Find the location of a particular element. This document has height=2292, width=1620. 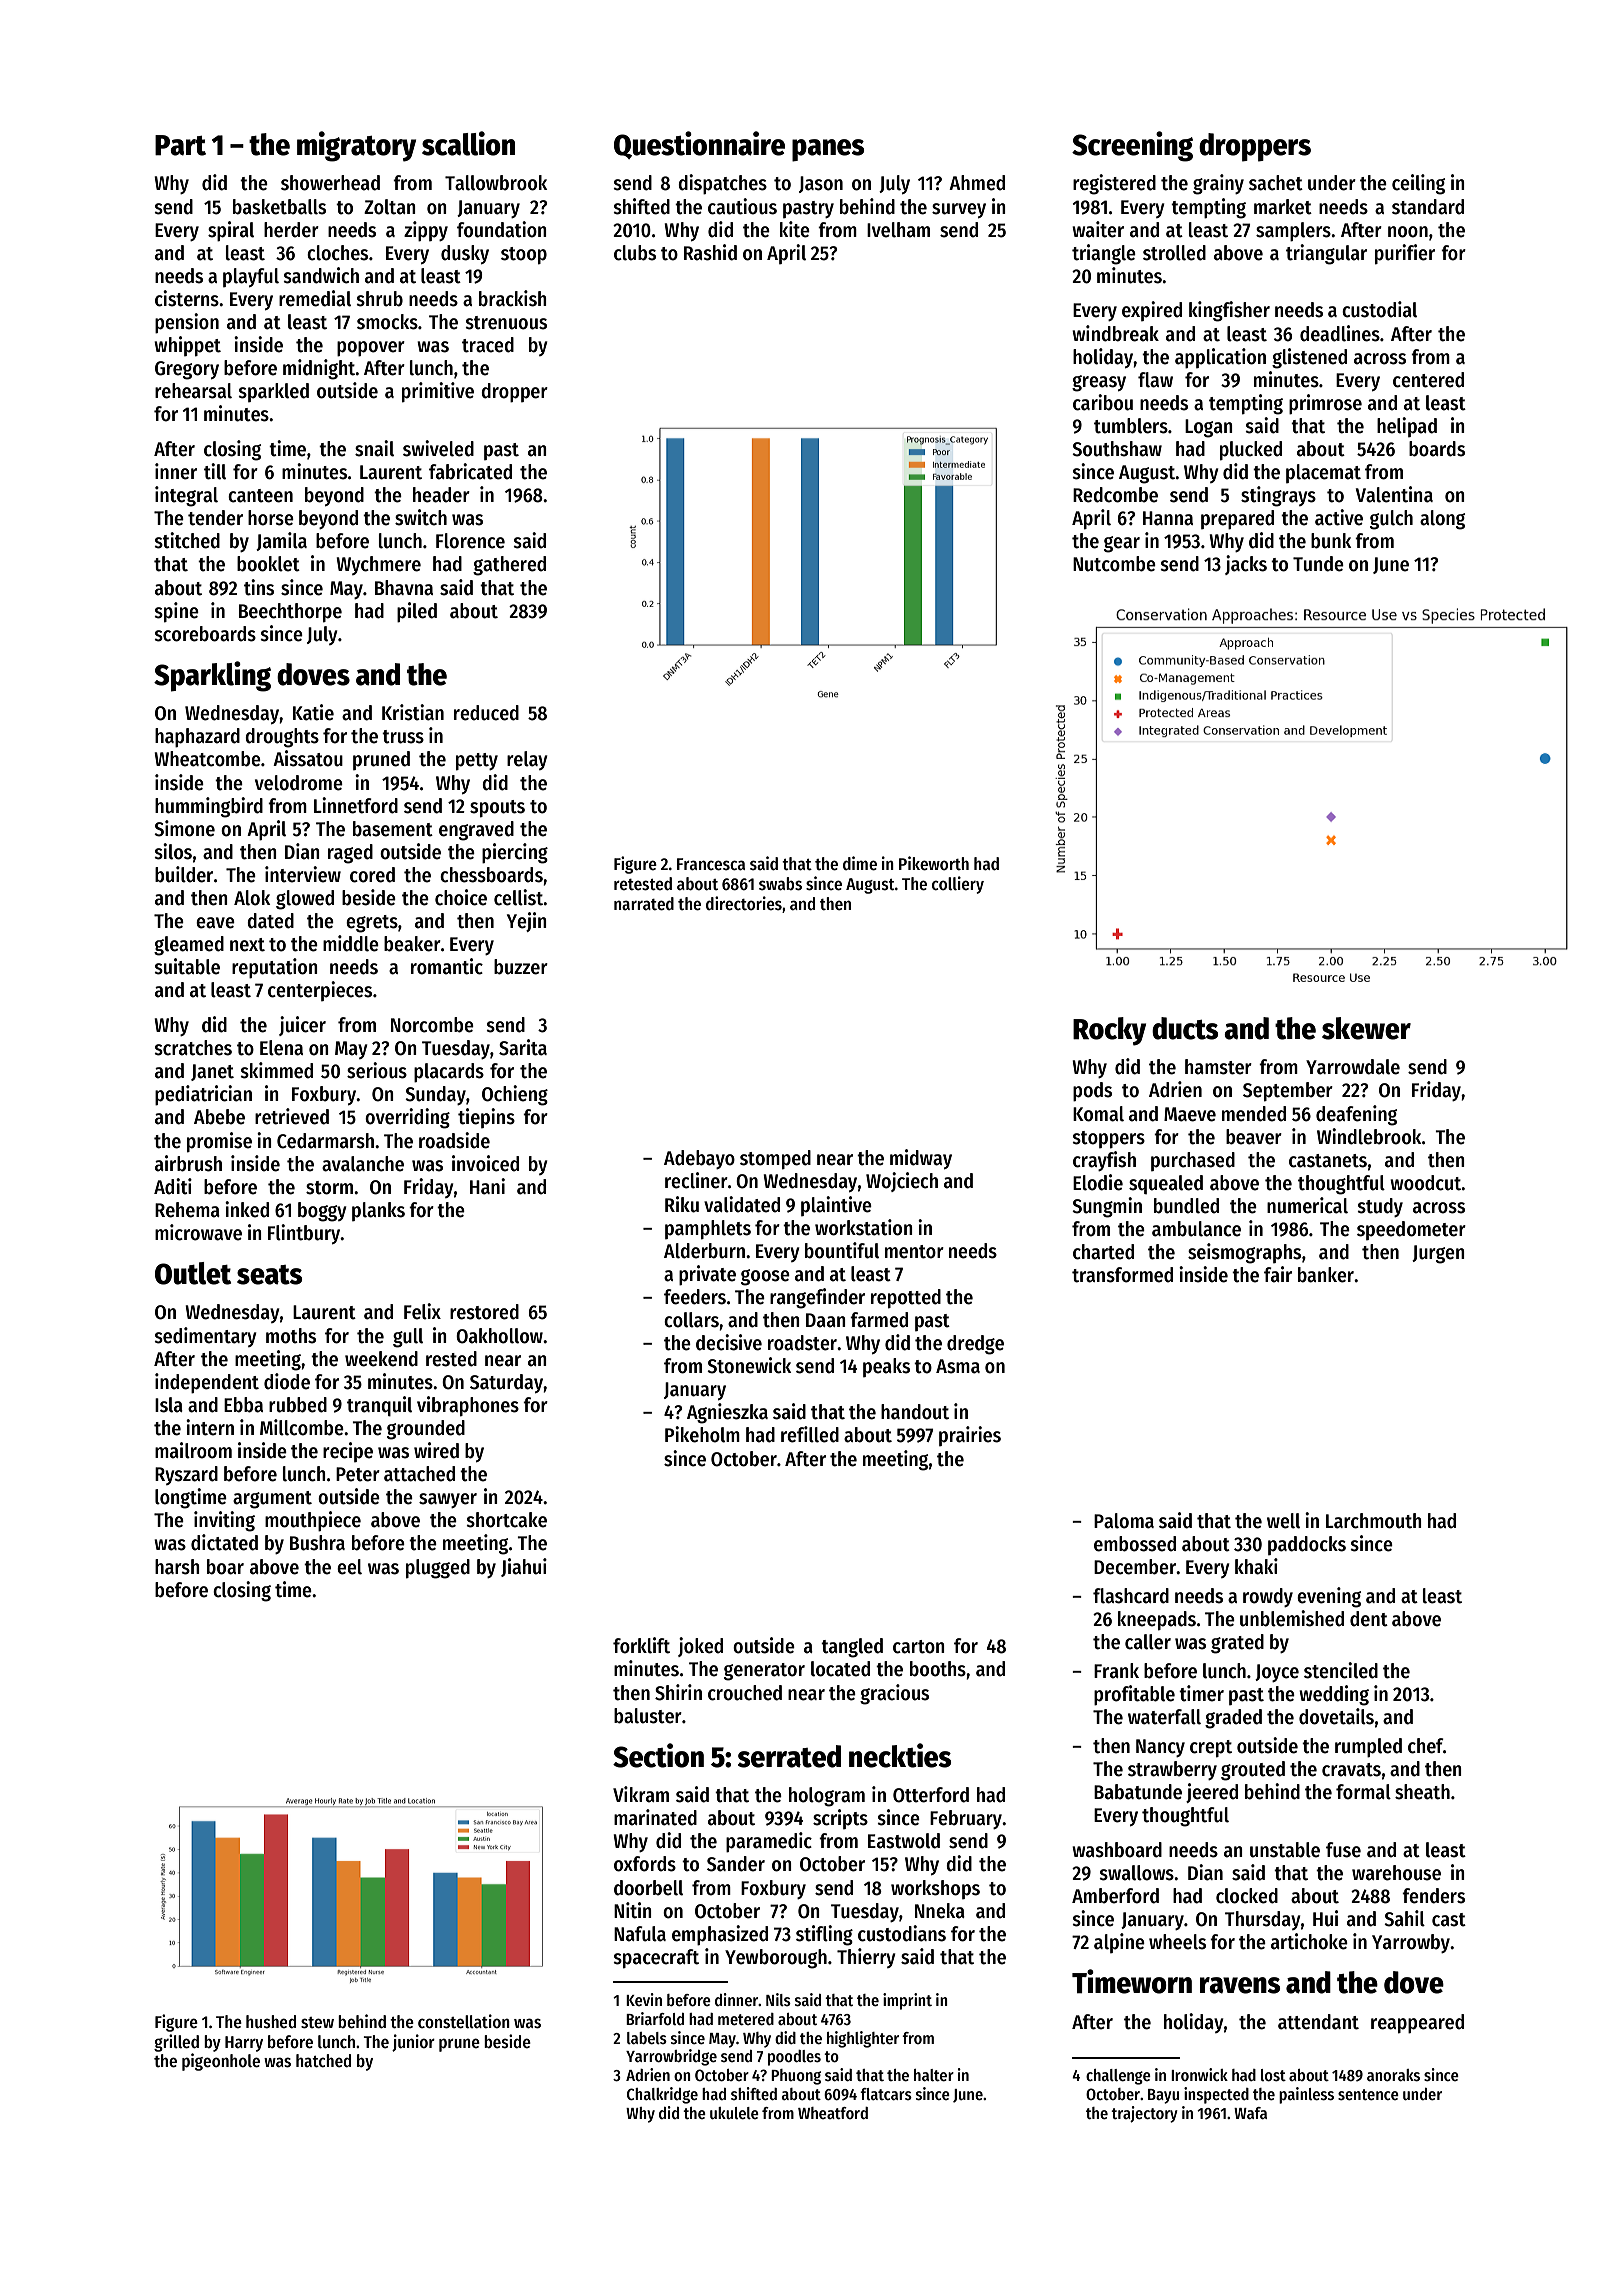

grilled is located at coordinates (176, 2043).
